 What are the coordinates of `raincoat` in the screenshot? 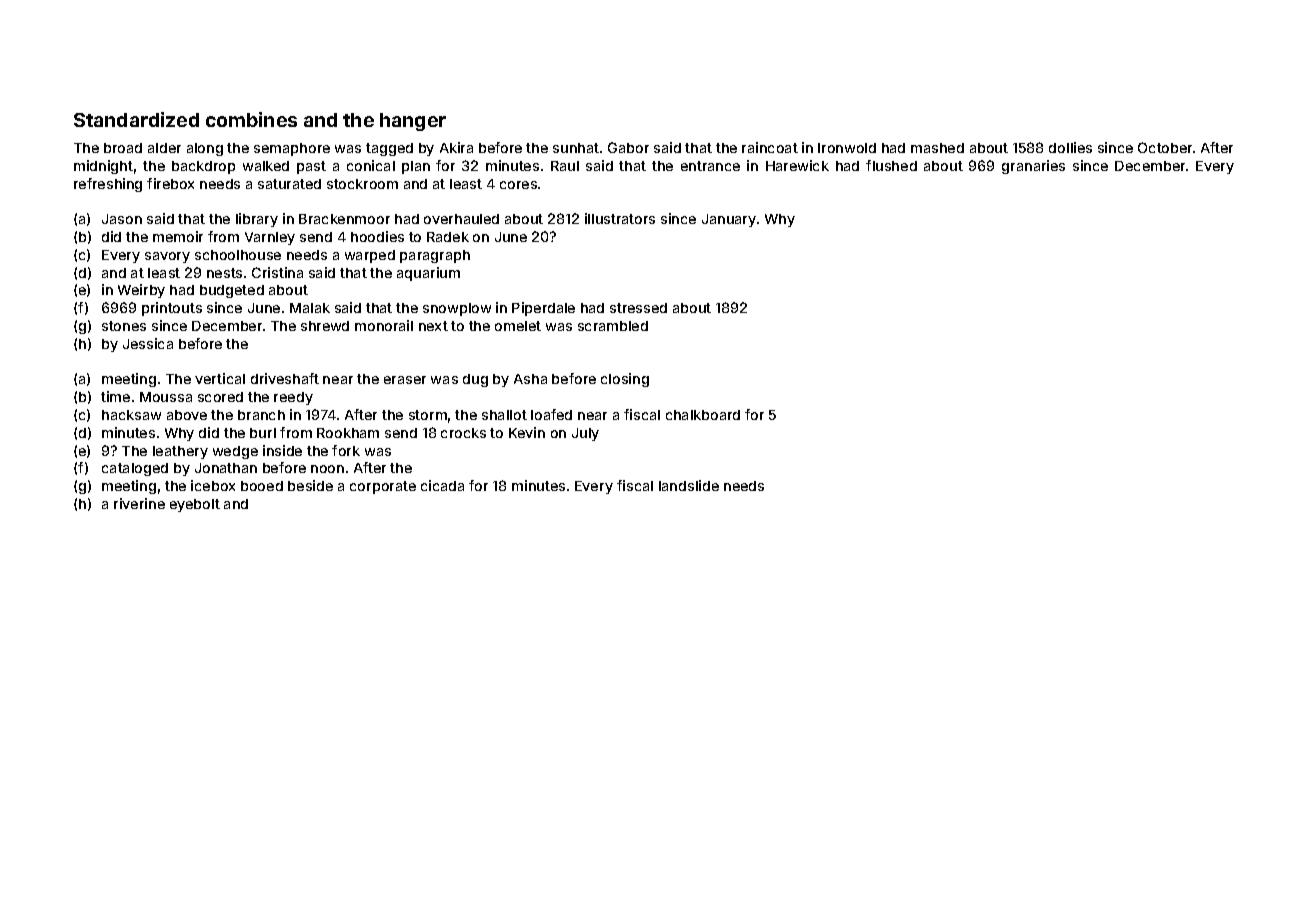 It's located at (770, 147).
